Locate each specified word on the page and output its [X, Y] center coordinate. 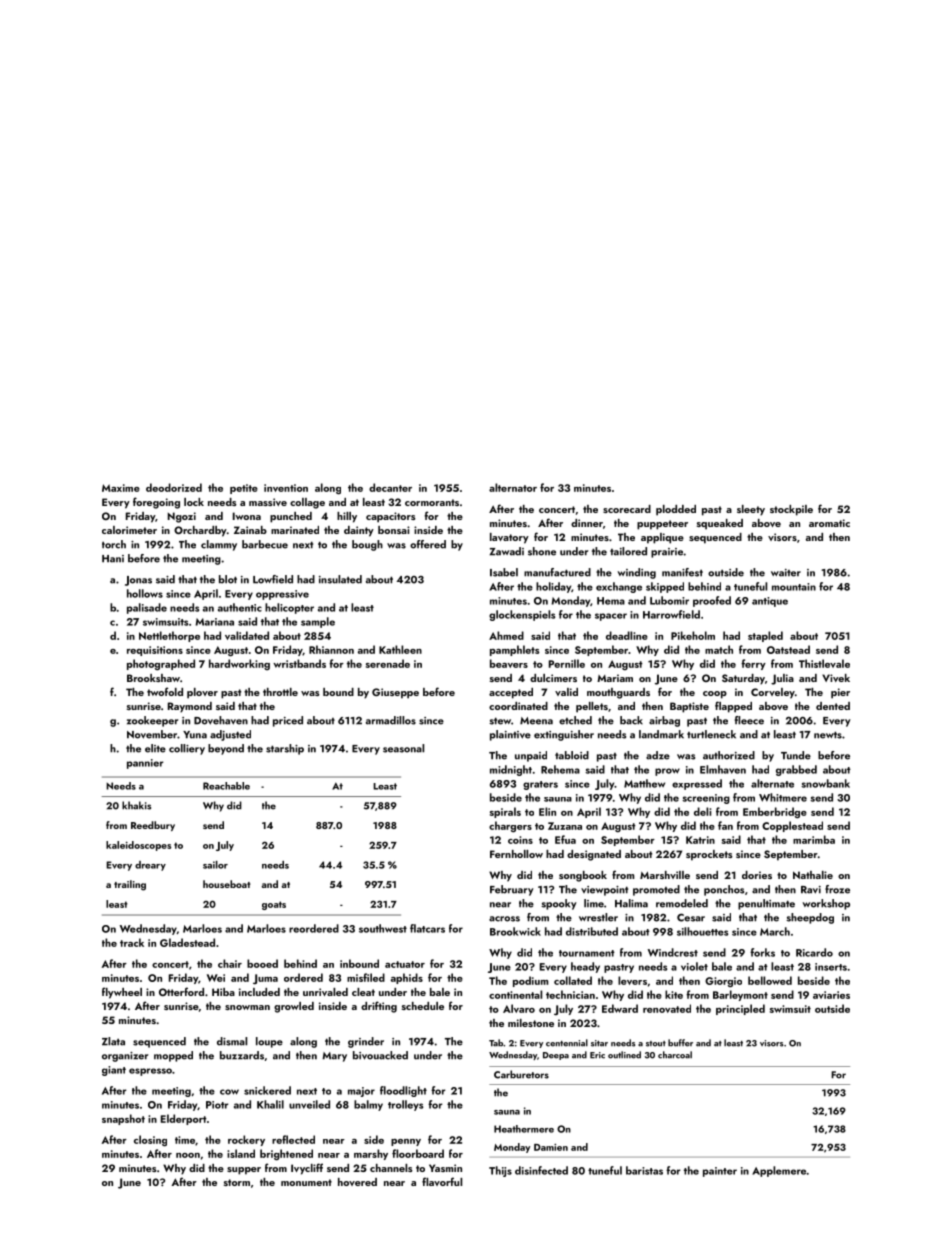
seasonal [403, 748]
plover [202, 693]
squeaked [720, 524]
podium [530, 981]
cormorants [432, 502]
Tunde [796, 755]
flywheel [122, 993]
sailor [215, 865]
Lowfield [273, 579]
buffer [680, 1043]
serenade [388, 663]
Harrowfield [671, 614]
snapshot [123, 1119]
